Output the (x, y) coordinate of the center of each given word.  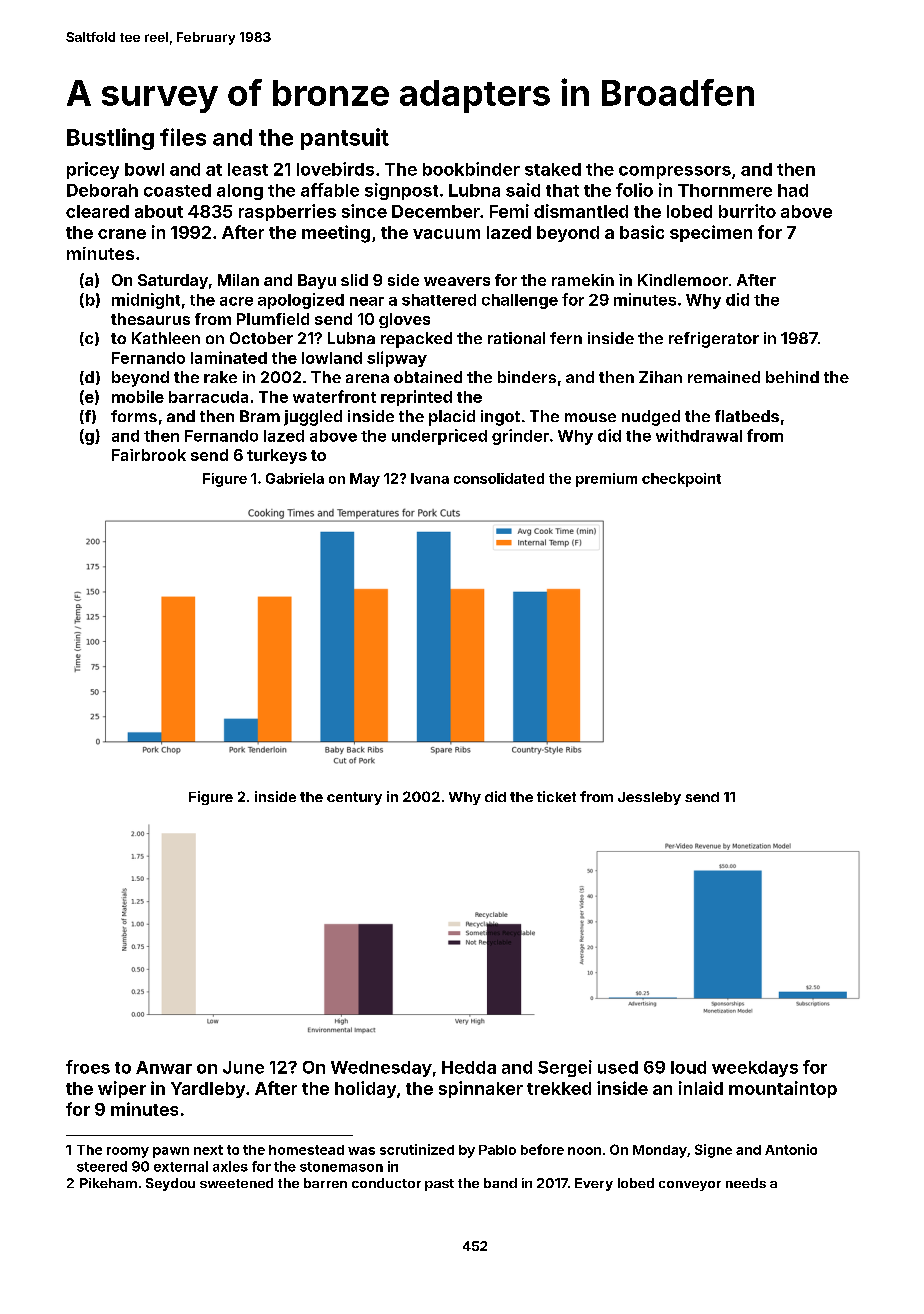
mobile (138, 396)
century (354, 798)
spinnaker (481, 1089)
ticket (556, 796)
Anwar (164, 1067)
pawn (171, 1152)
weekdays (755, 1069)
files (183, 137)
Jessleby (649, 798)
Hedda (469, 1067)
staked (553, 169)
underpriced (439, 437)
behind (792, 377)
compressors (675, 172)
